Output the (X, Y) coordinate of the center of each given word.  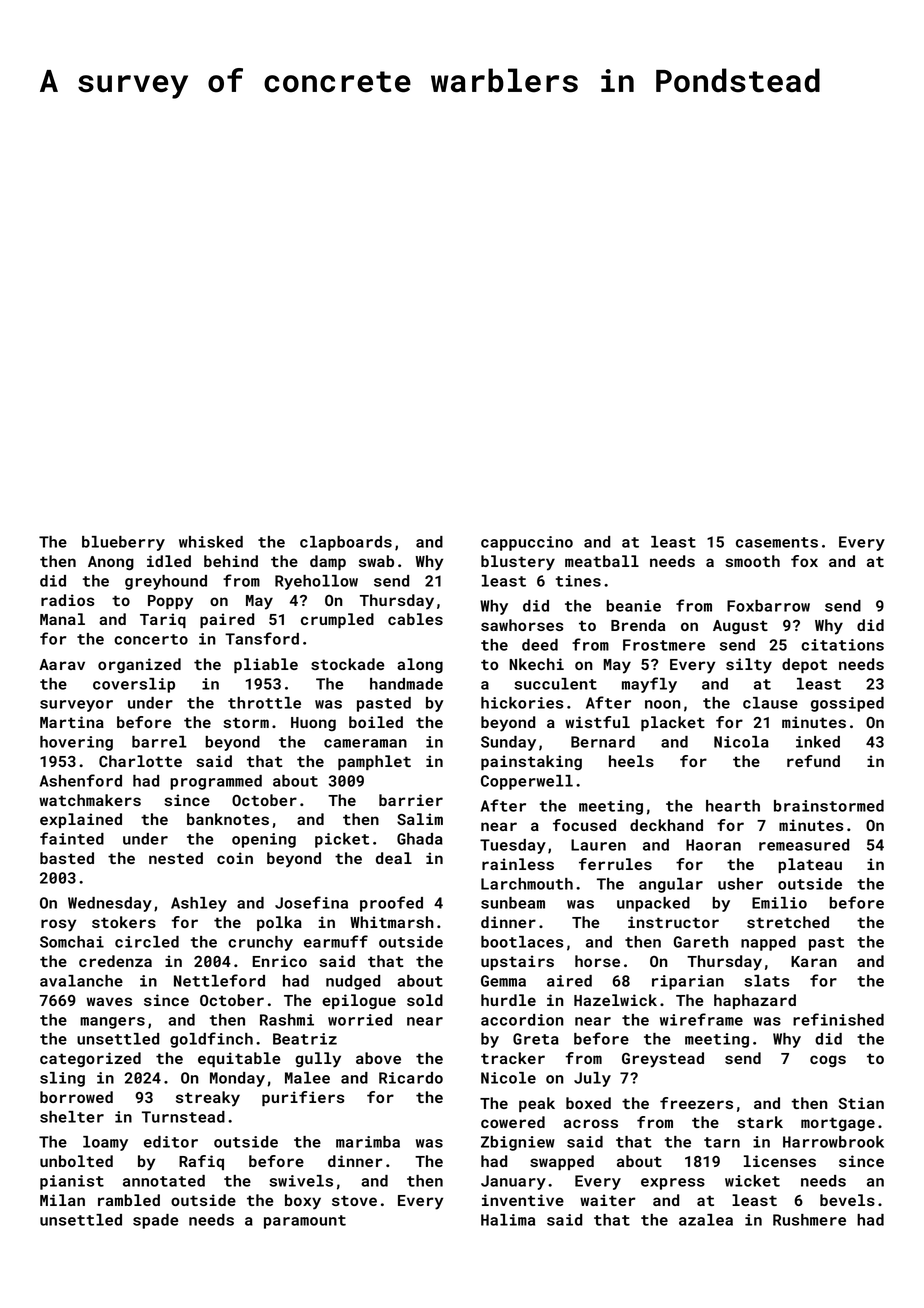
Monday (237, 1079)
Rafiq (201, 1162)
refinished (838, 1019)
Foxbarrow (768, 606)
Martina (72, 722)
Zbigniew (518, 1143)
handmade (406, 684)
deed (540, 645)
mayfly (649, 685)
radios (68, 600)
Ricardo (411, 1078)
